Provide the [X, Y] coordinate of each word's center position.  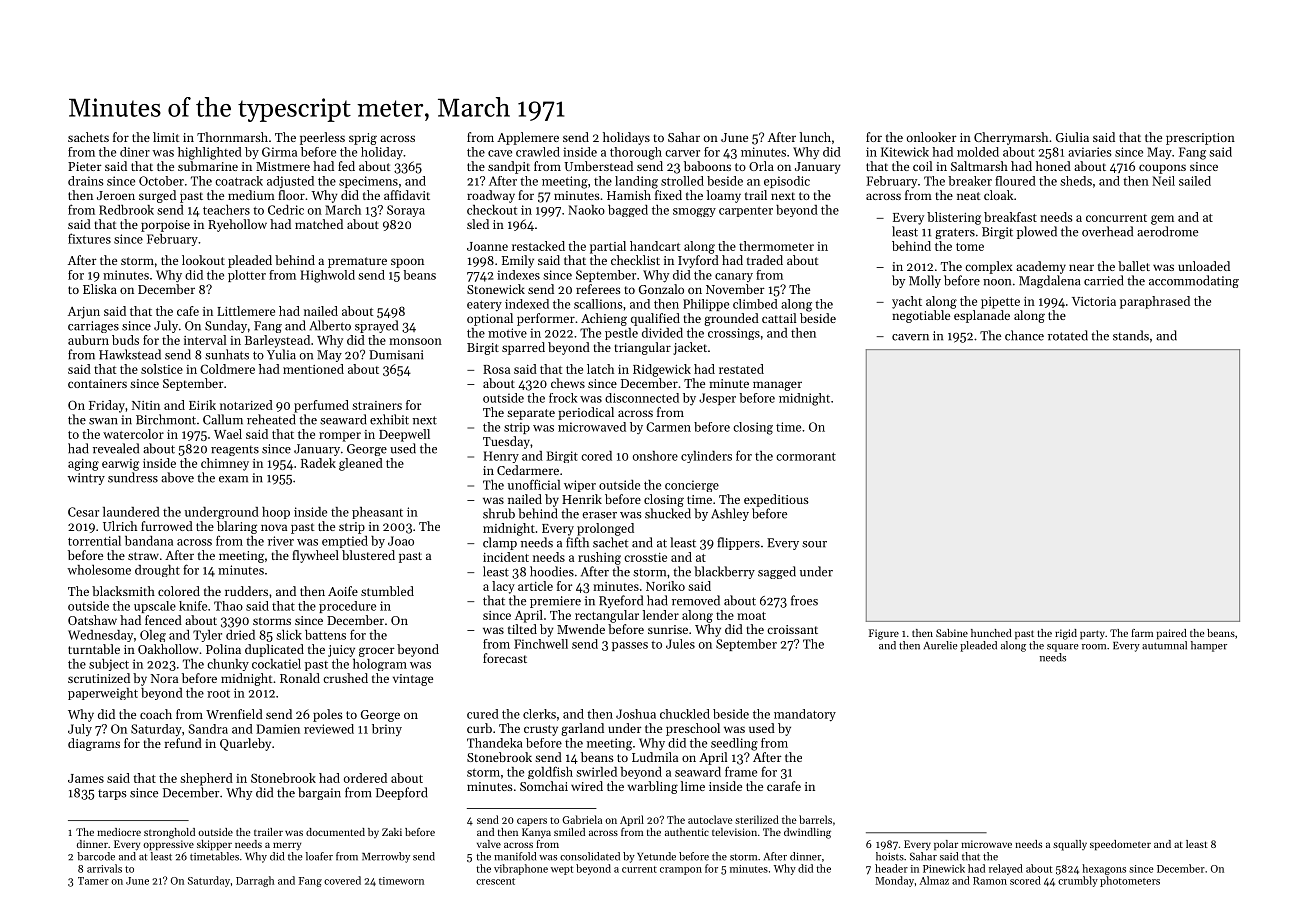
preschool [693, 729]
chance [1024, 335]
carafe [784, 786]
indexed [527, 304]
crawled [538, 152]
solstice [162, 369]
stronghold [169, 833]
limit [166, 137]
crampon [681, 871]
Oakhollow [168, 649]
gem [1162, 220]
